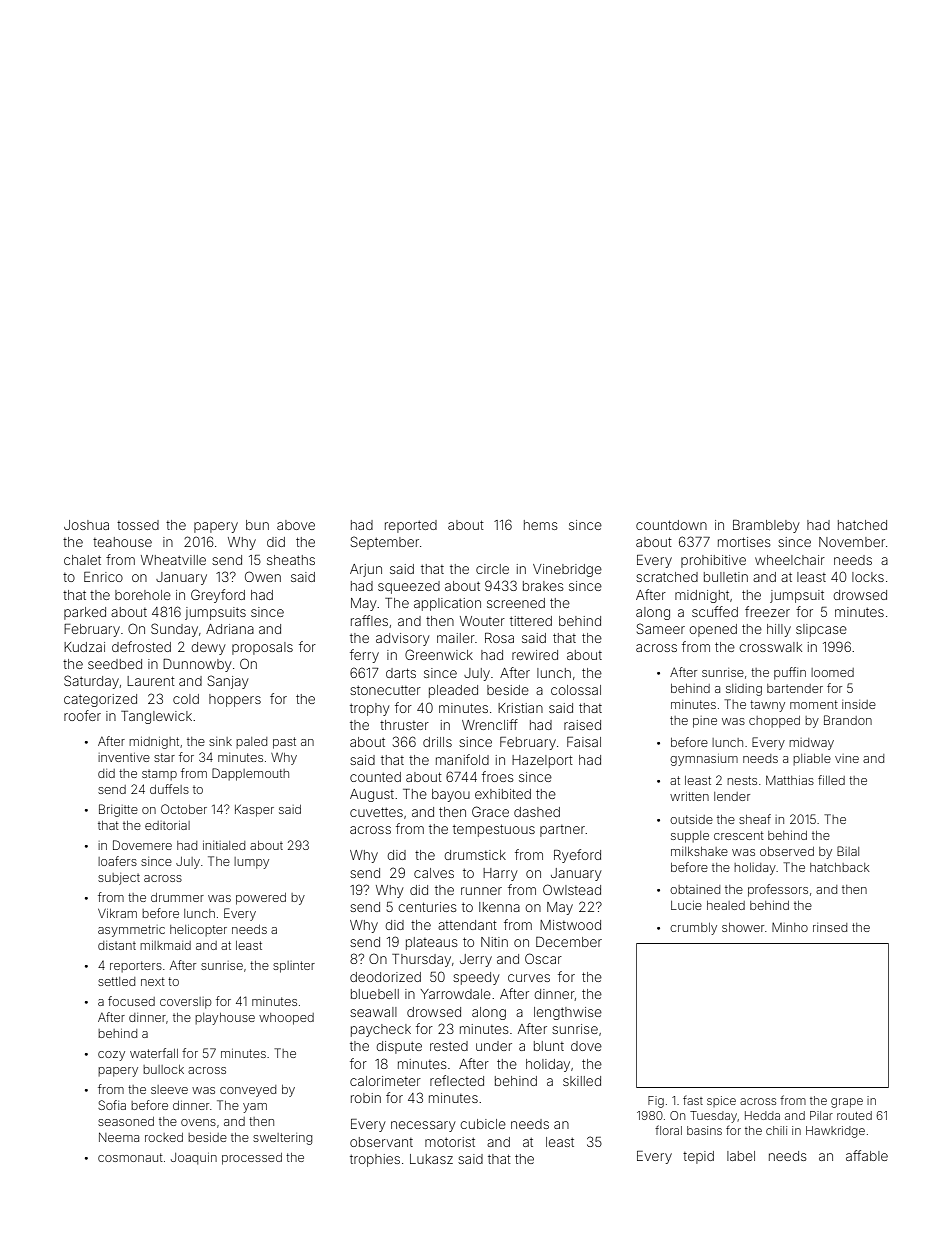 The width and height of the screenshot is (952, 1233). I want to click on Neema, so click(119, 1137).
